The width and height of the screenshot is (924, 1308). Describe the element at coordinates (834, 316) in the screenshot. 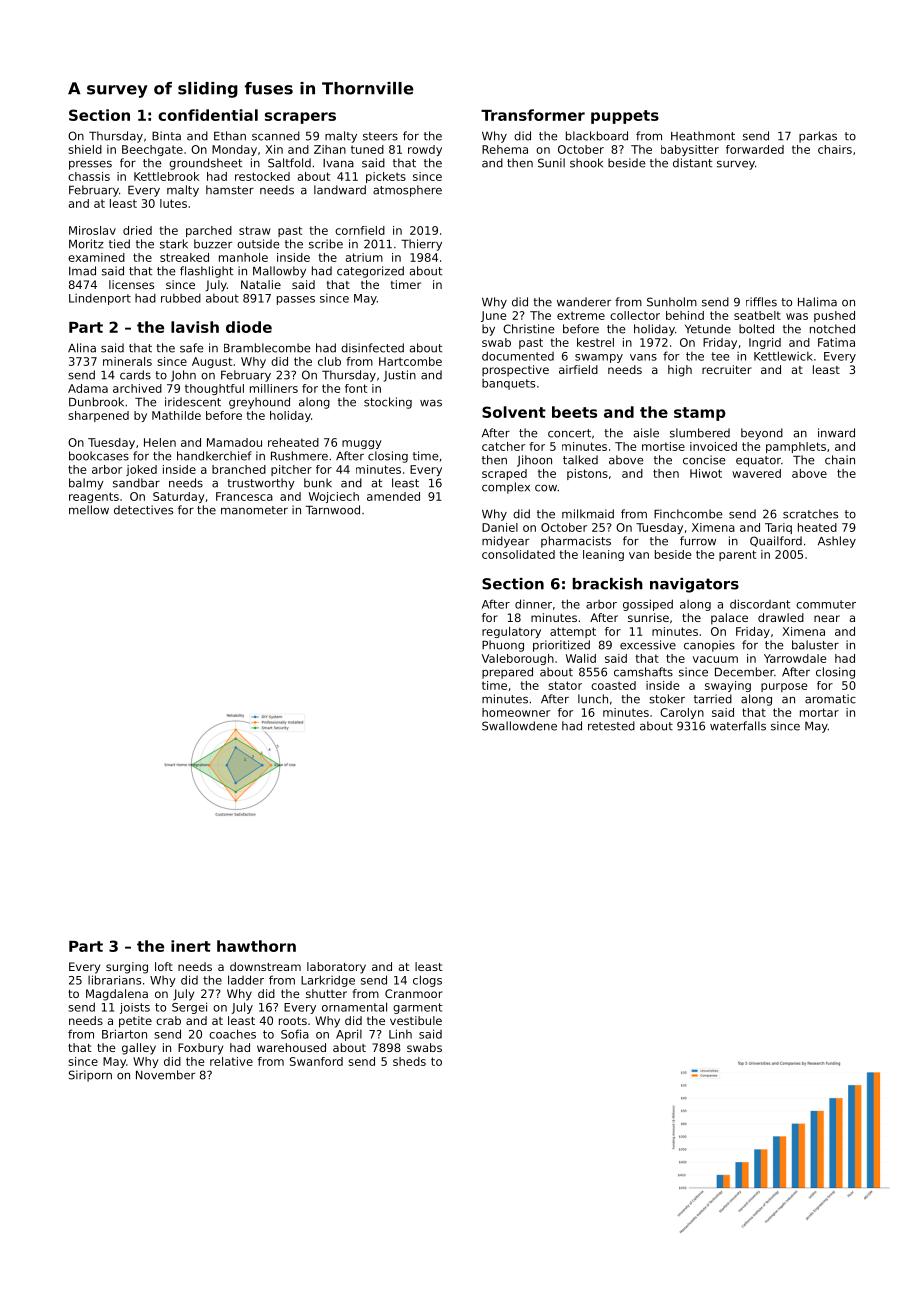

I see `pushed` at that location.
